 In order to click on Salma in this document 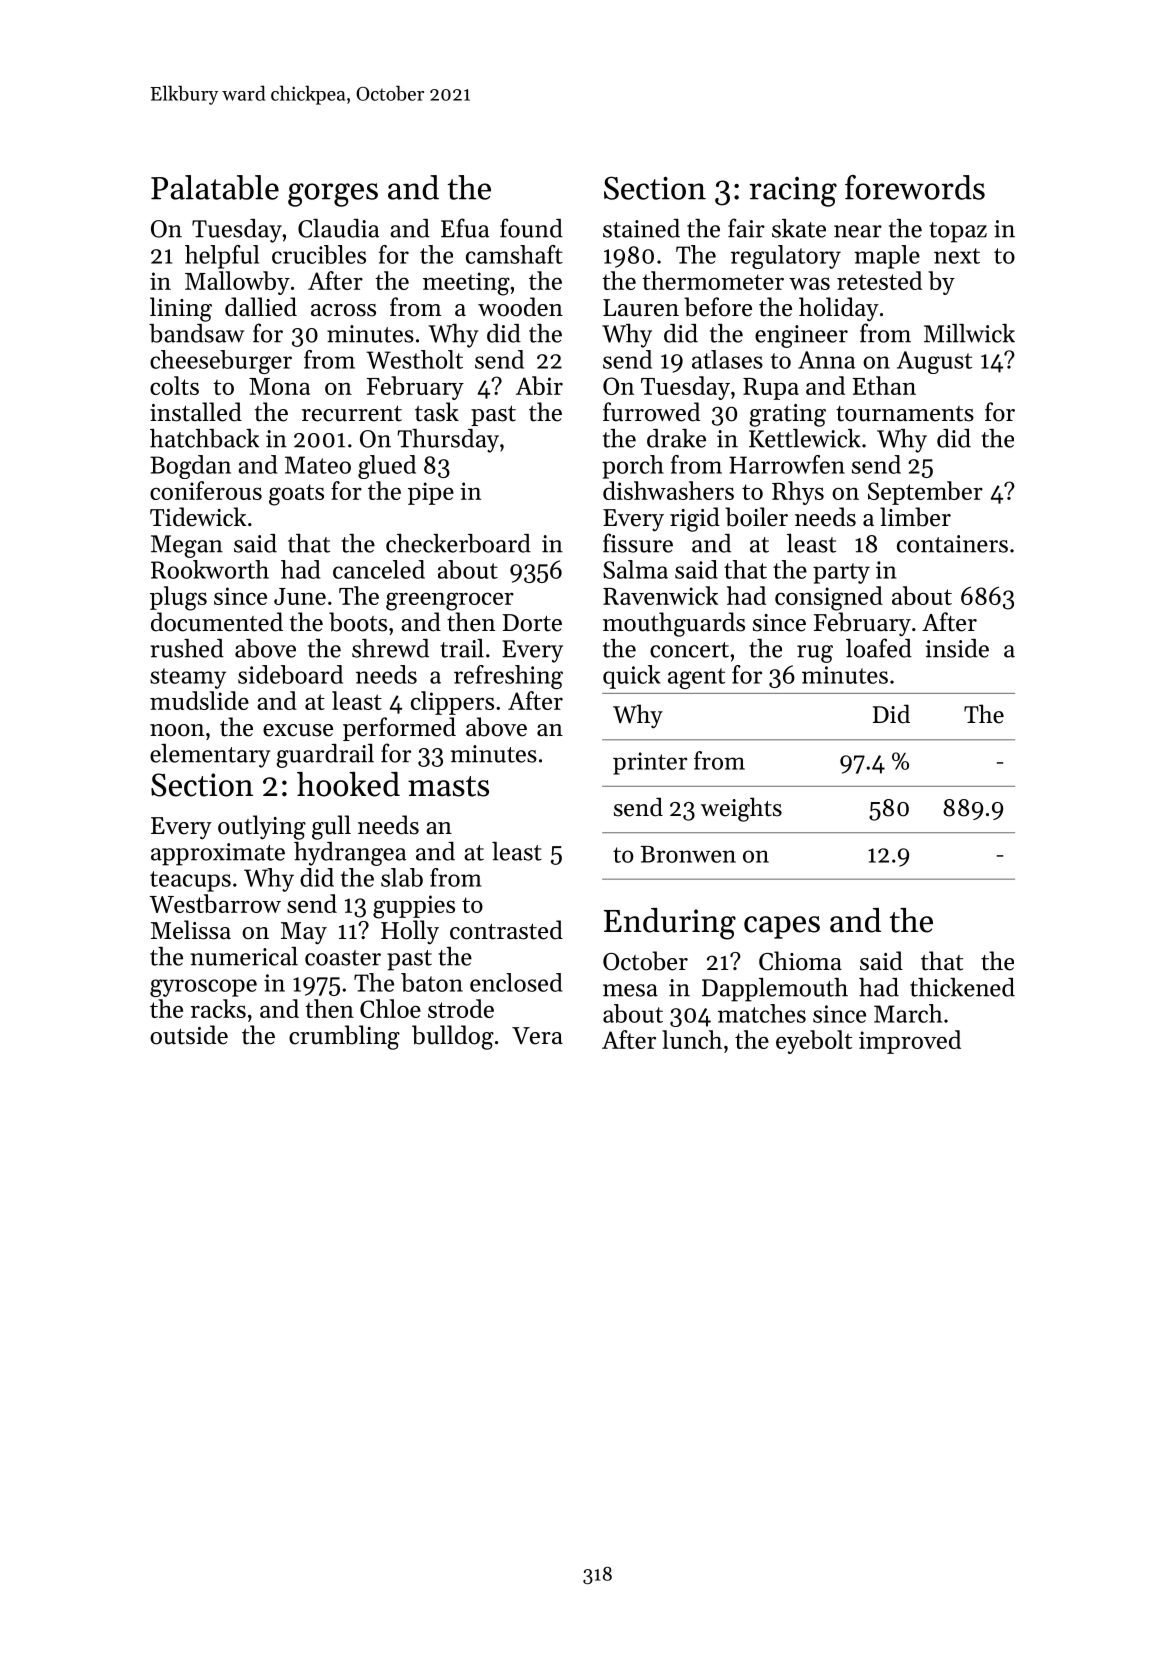, I will do `click(635, 569)`.
